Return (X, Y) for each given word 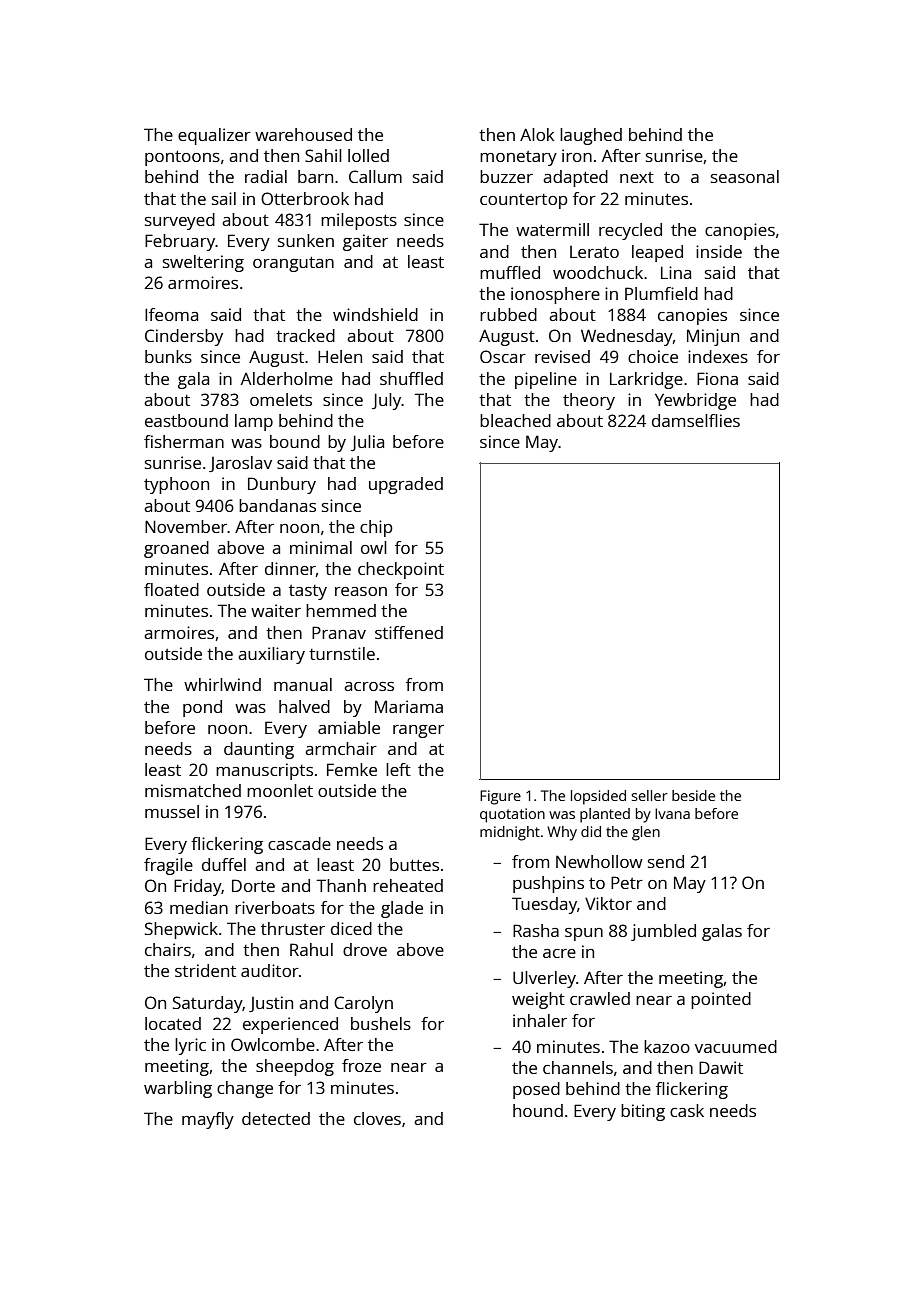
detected (276, 1118)
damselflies (696, 420)
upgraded (406, 485)
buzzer (506, 176)
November (186, 526)
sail (224, 198)
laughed (591, 136)
